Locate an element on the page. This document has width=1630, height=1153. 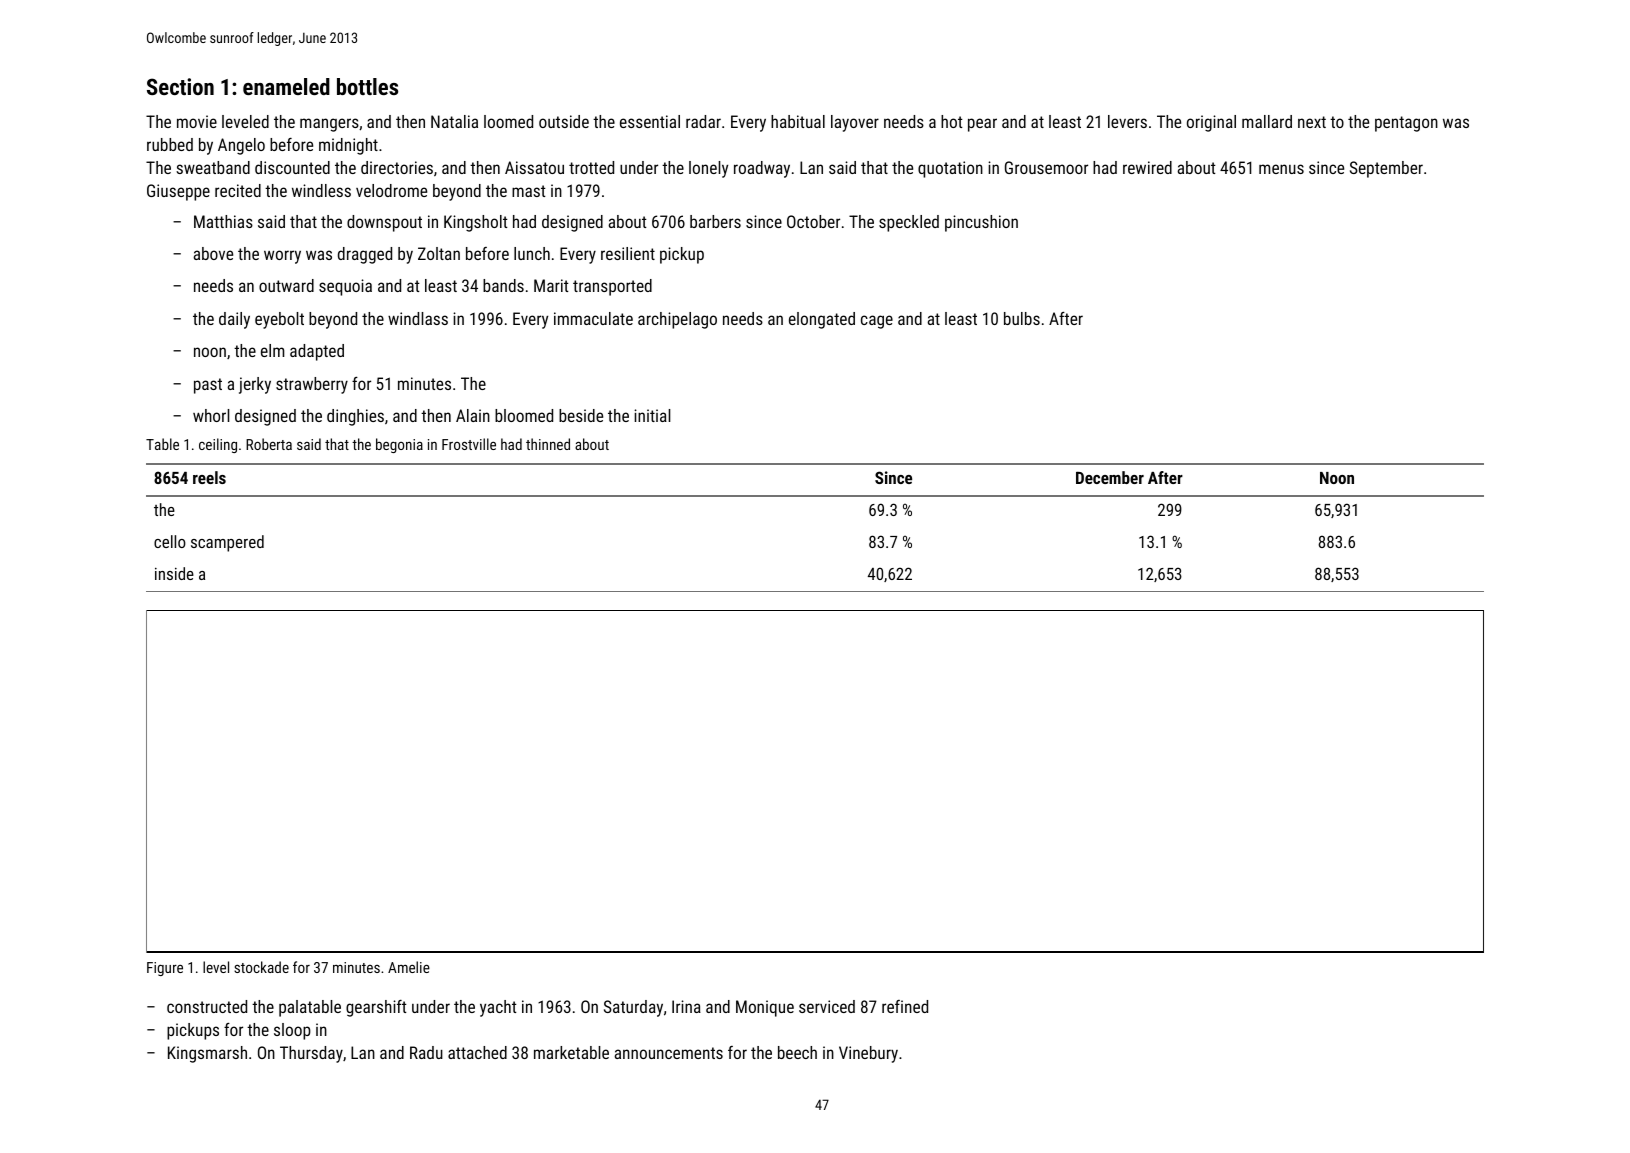
scampered is located at coordinates (227, 543).
